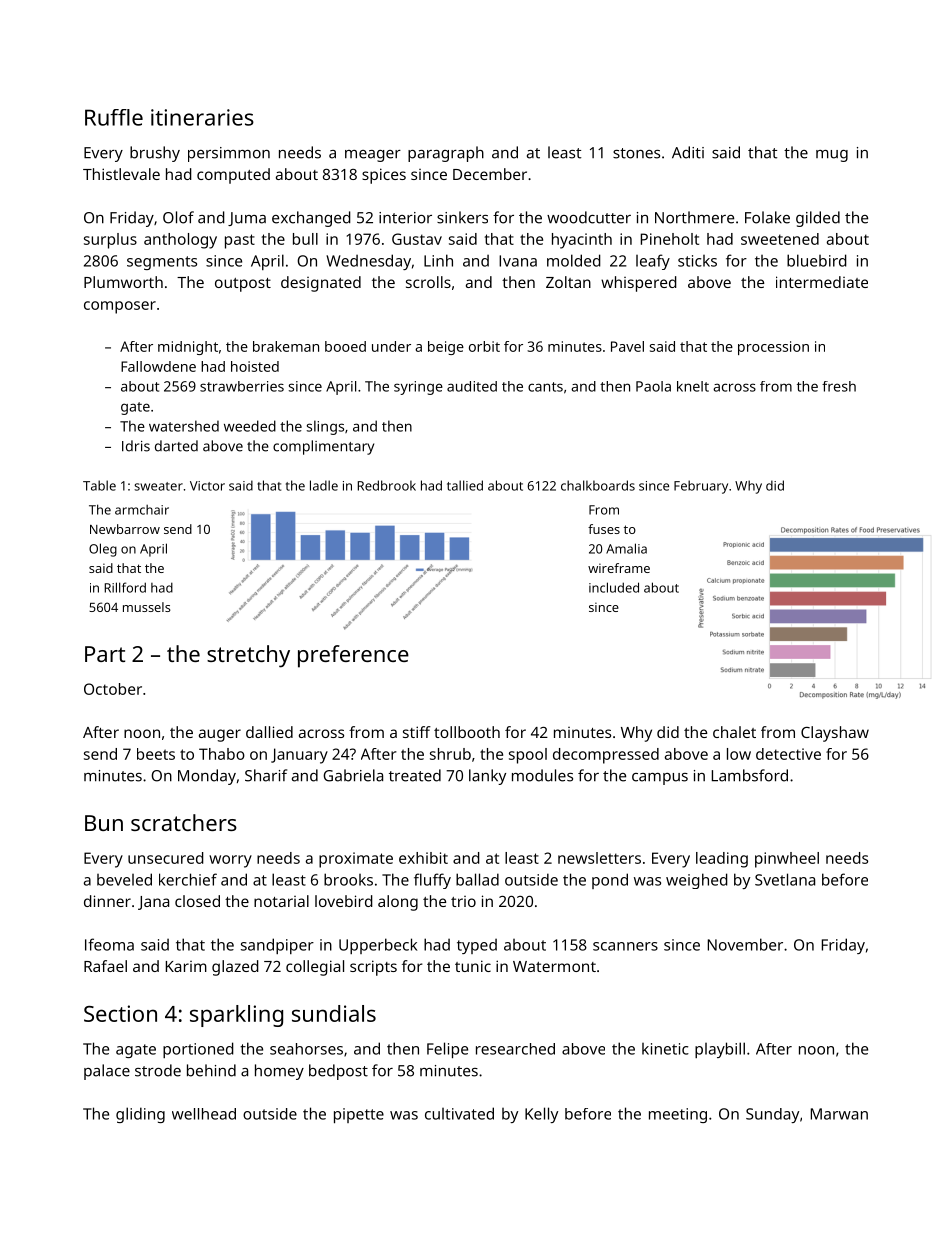 This image has height=1233, width=952. Describe the element at coordinates (446, 154) in the image. I see `paragraph` at that location.
